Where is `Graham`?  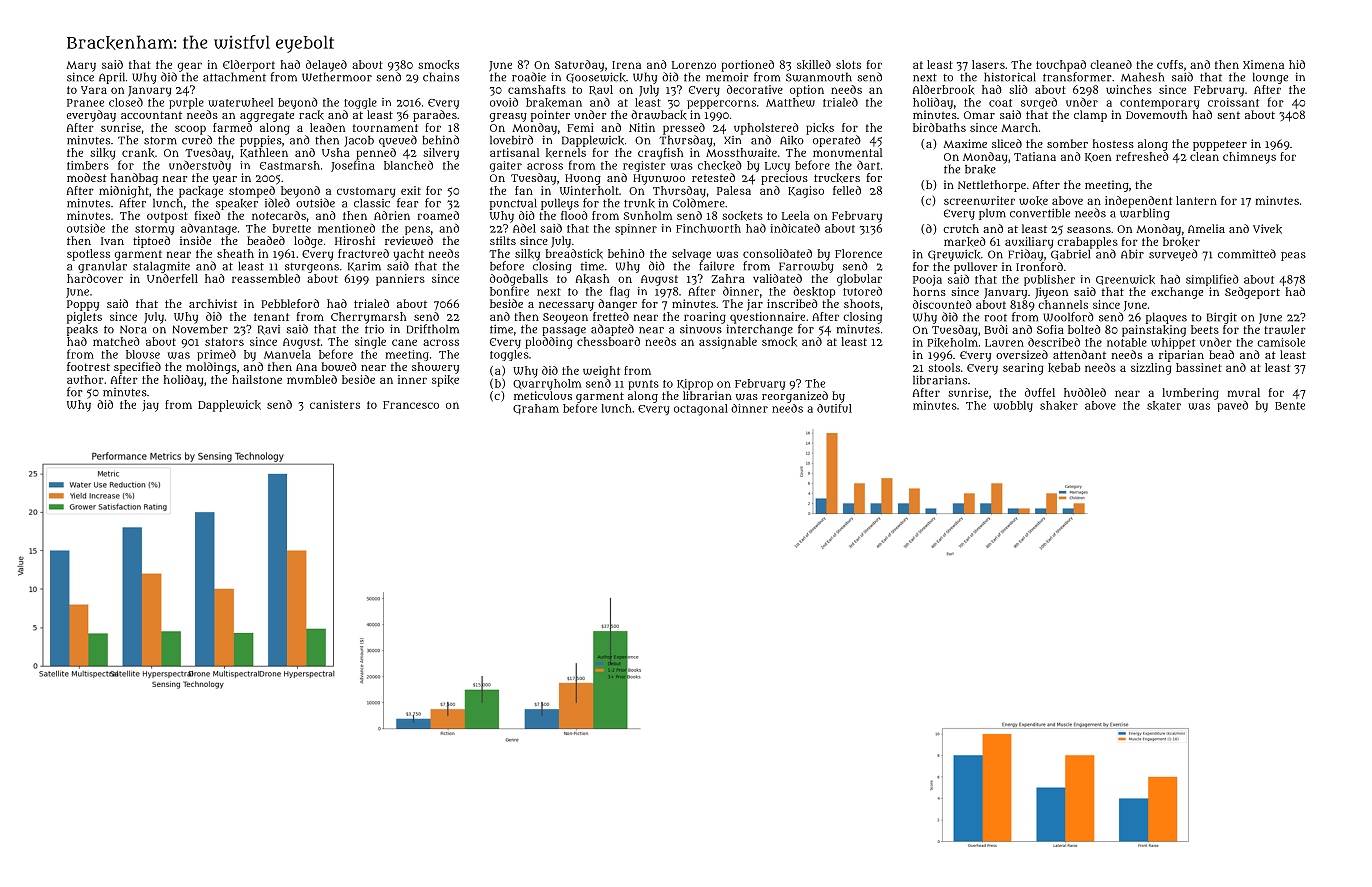
Graham is located at coordinates (536, 409).
